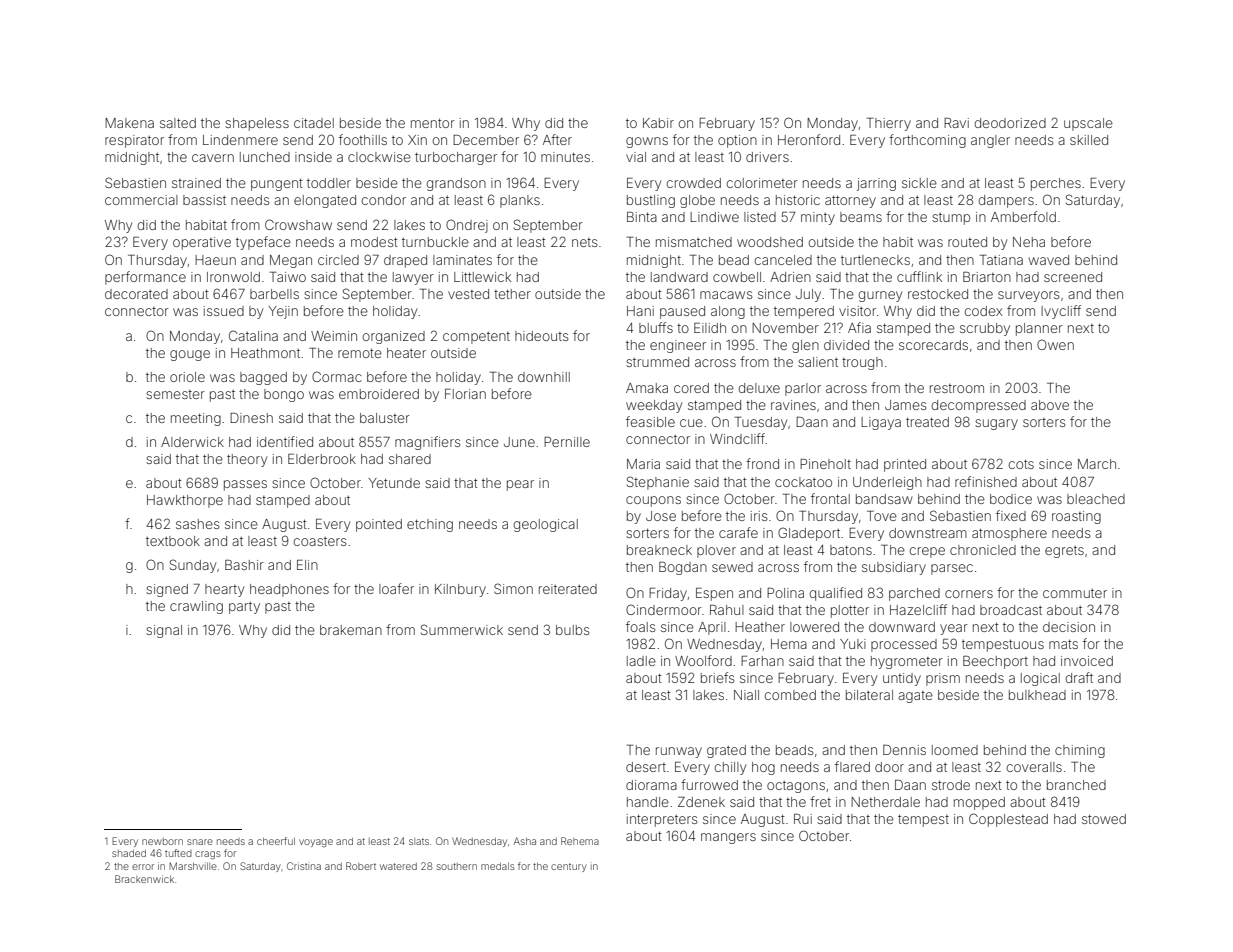 This screenshot has width=1233, height=952. I want to click on operative, so click(202, 243).
